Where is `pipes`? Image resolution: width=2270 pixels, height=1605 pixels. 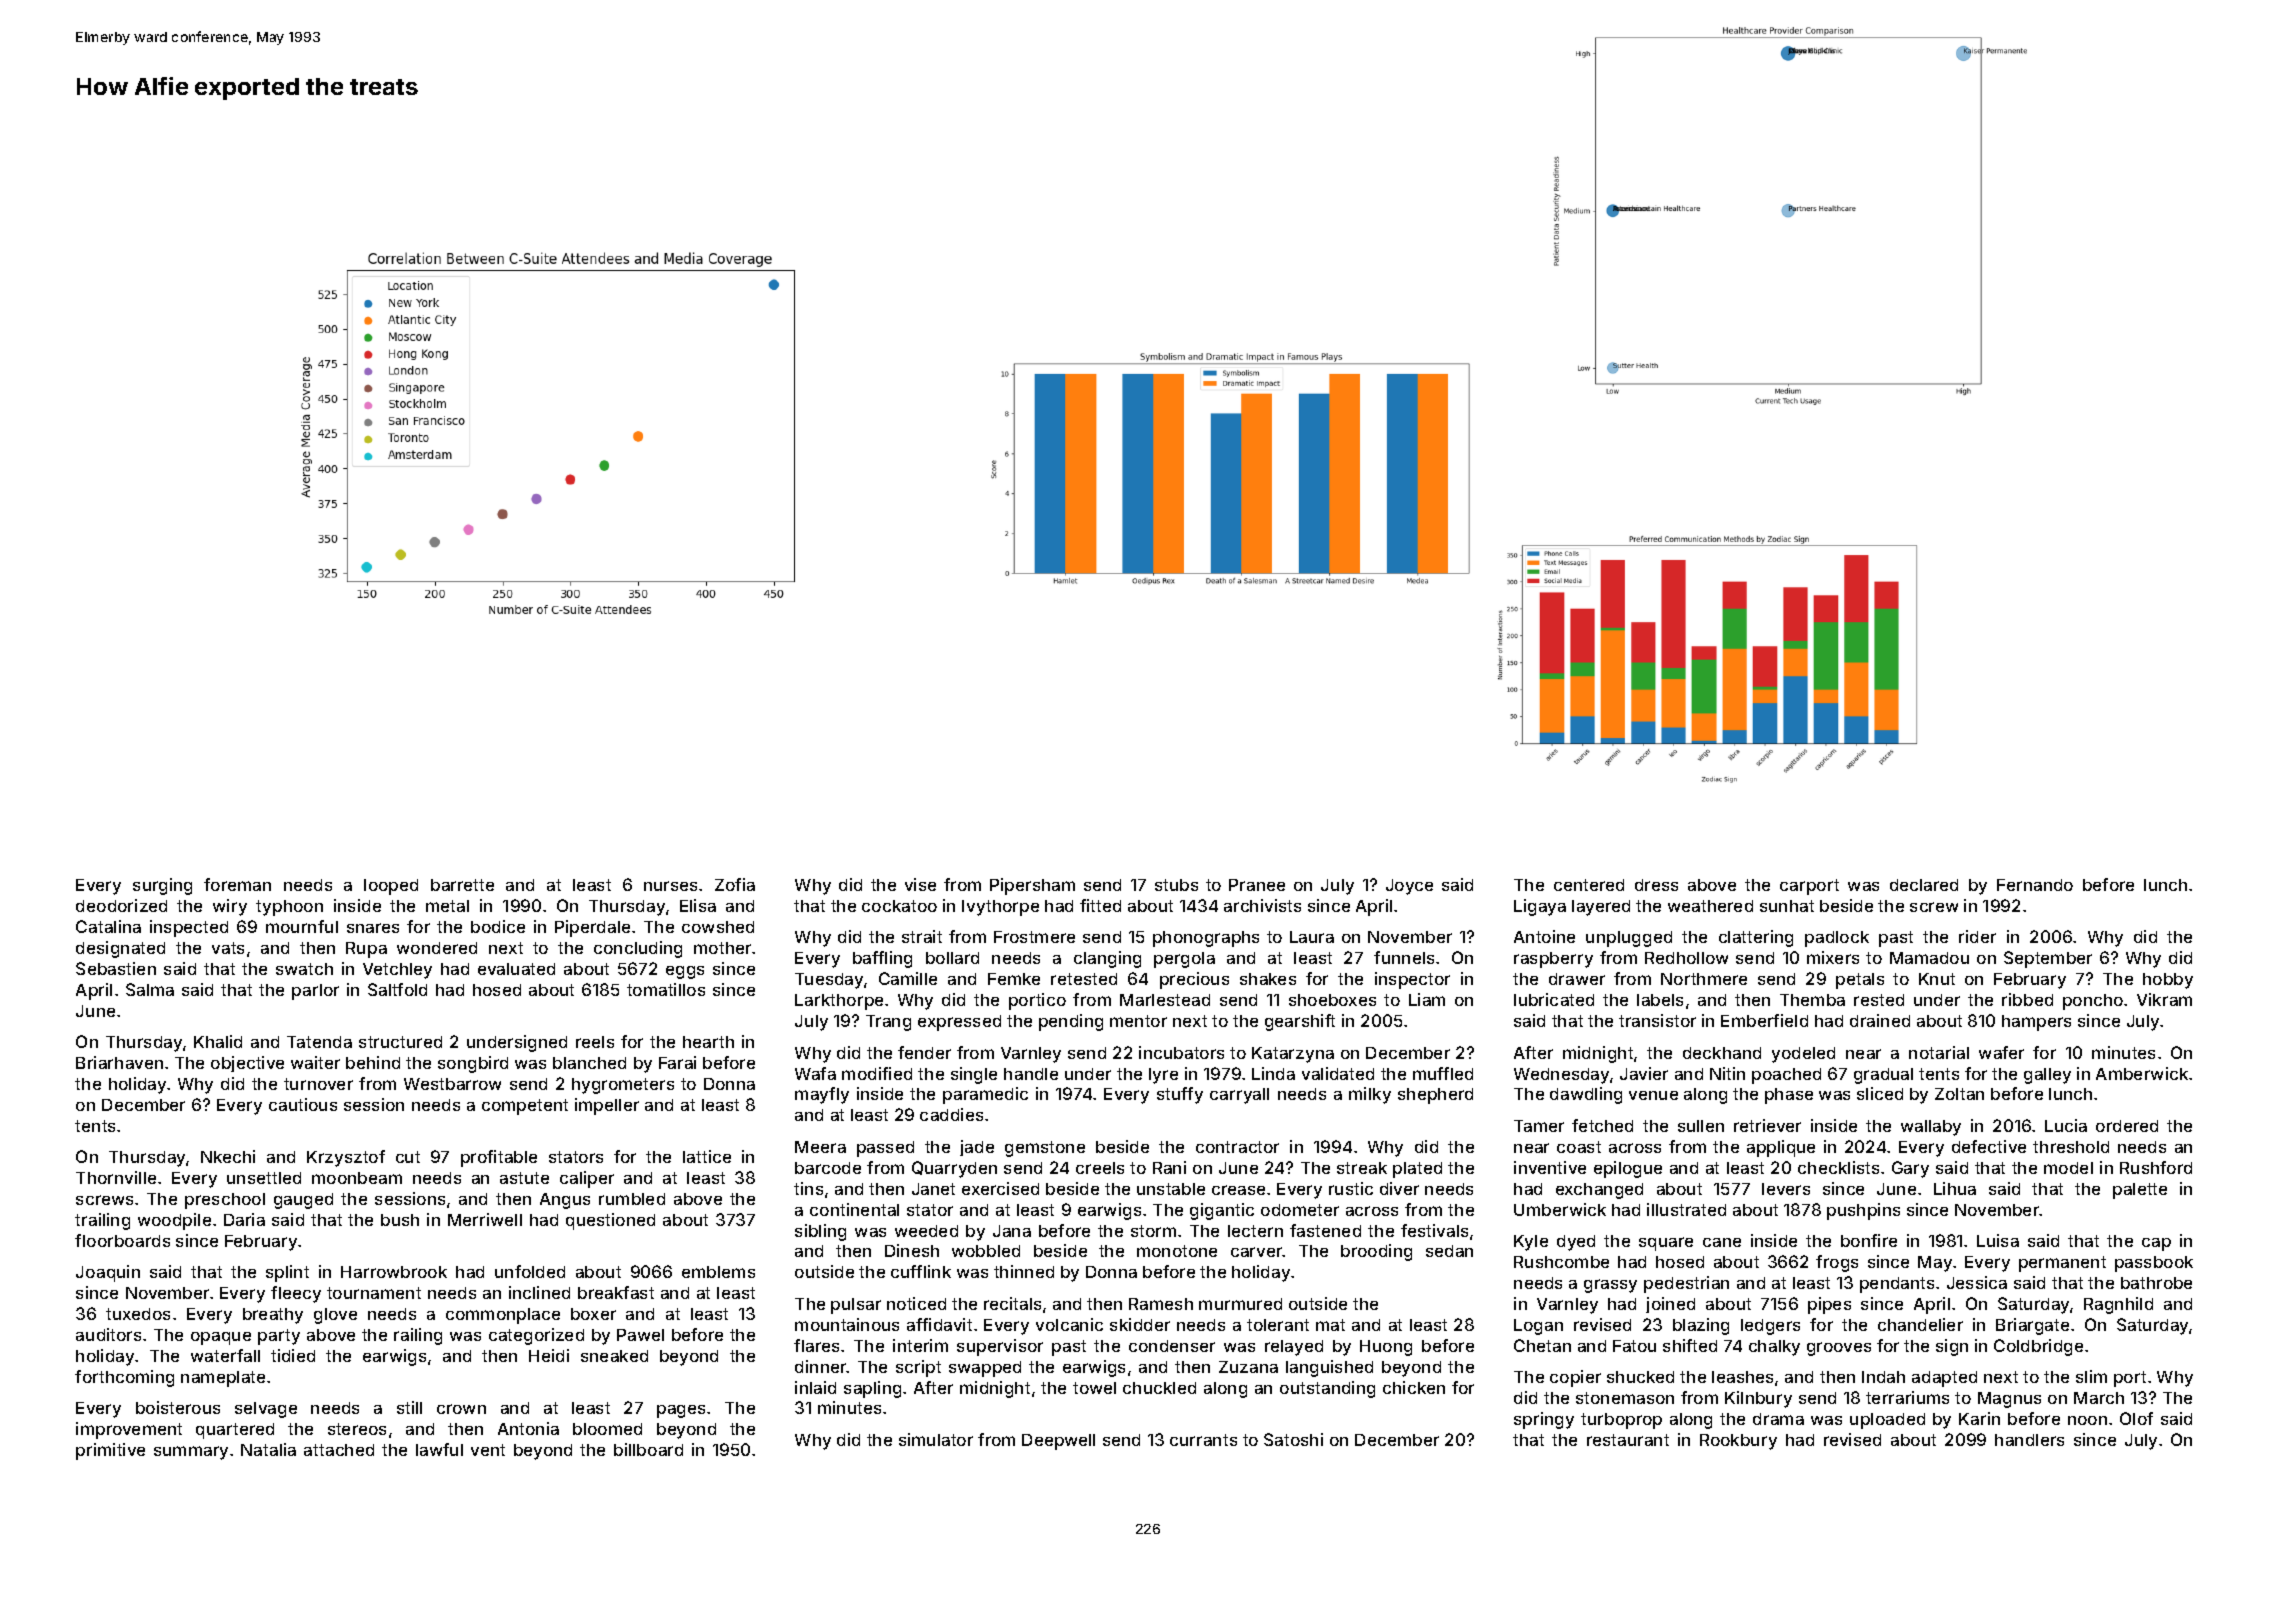
pipes is located at coordinates (1829, 1305).
